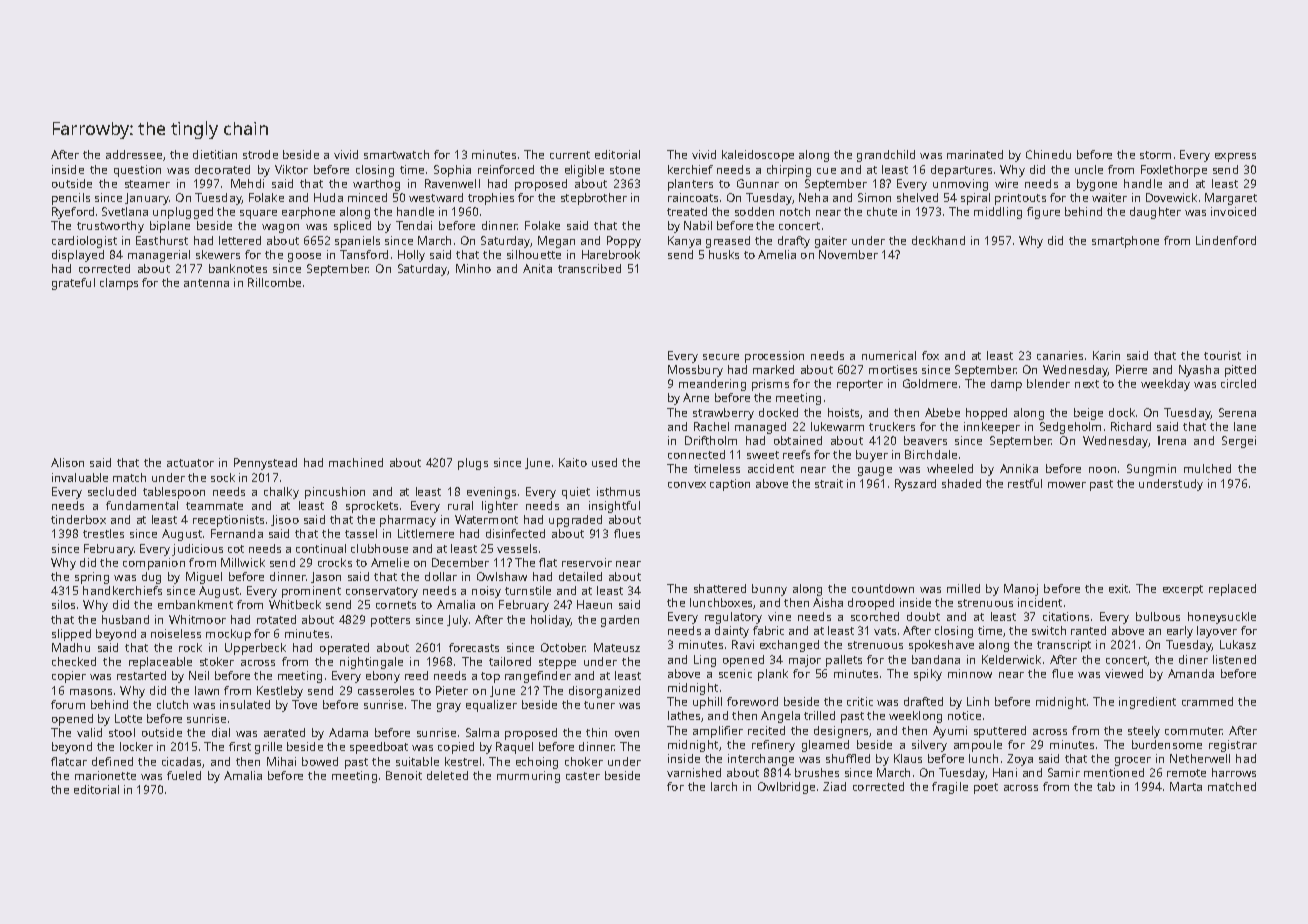 This screenshot has width=1308, height=924. What do you see at coordinates (1222, 355) in the screenshot?
I see `tourist` at bounding box center [1222, 355].
